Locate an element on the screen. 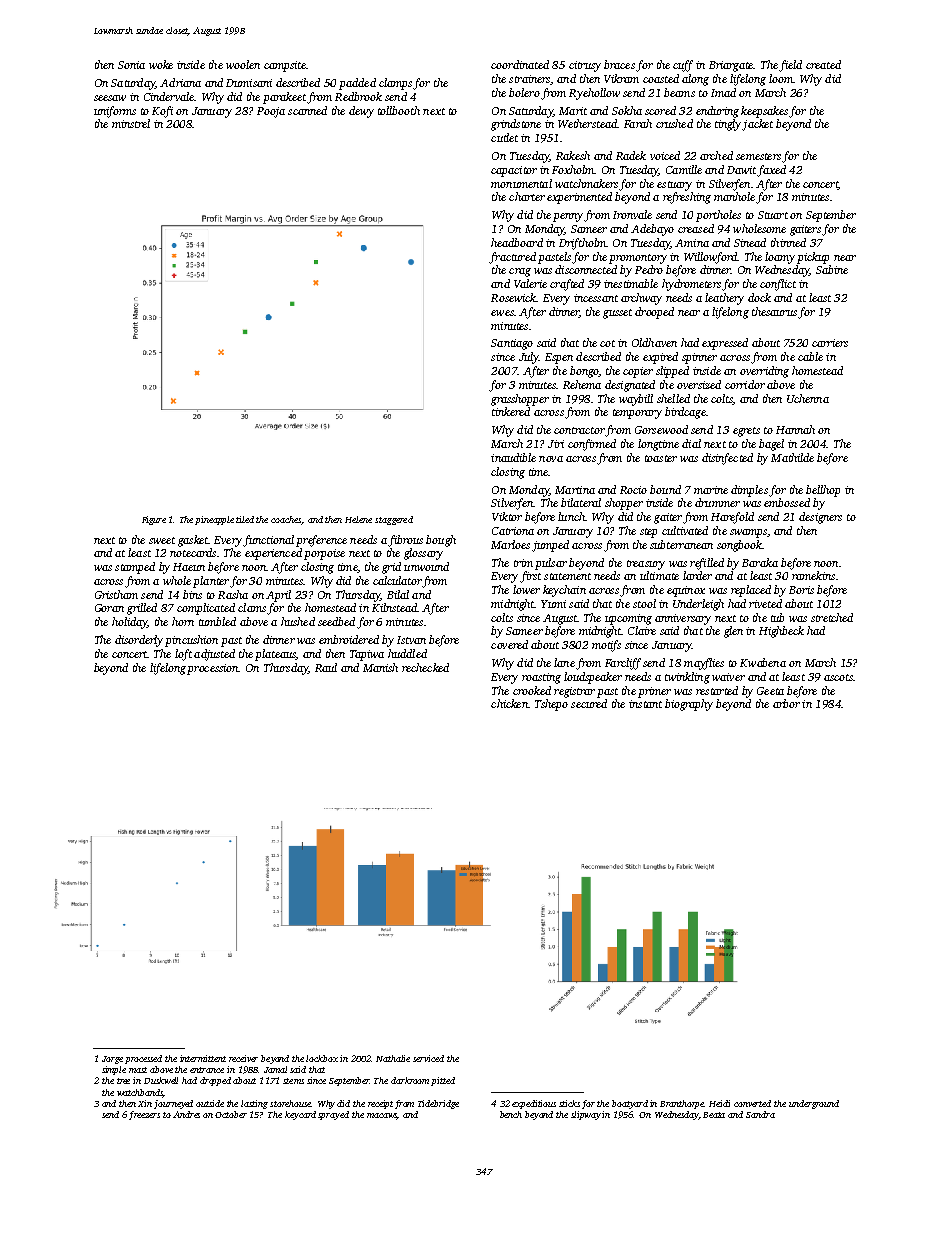  pineapple is located at coordinates (214, 520).
